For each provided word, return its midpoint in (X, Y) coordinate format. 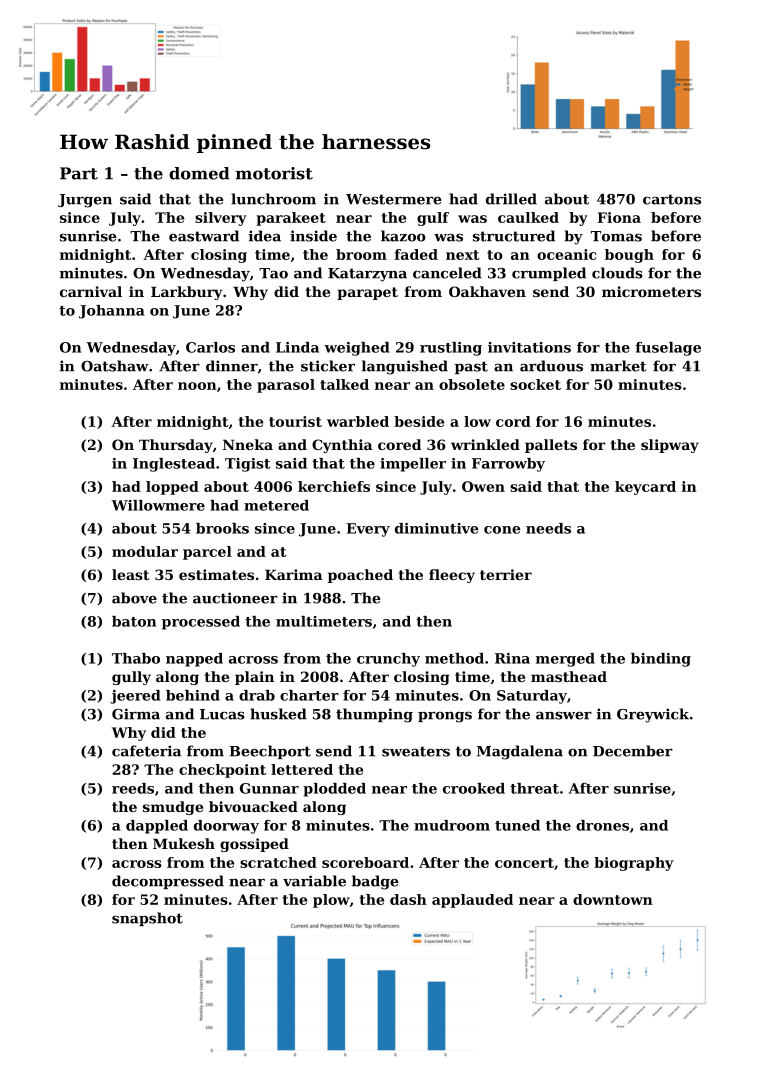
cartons (672, 199)
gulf (433, 219)
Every (368, 530)
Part (79, 173)
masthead (569, 676)
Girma (136, 714)
